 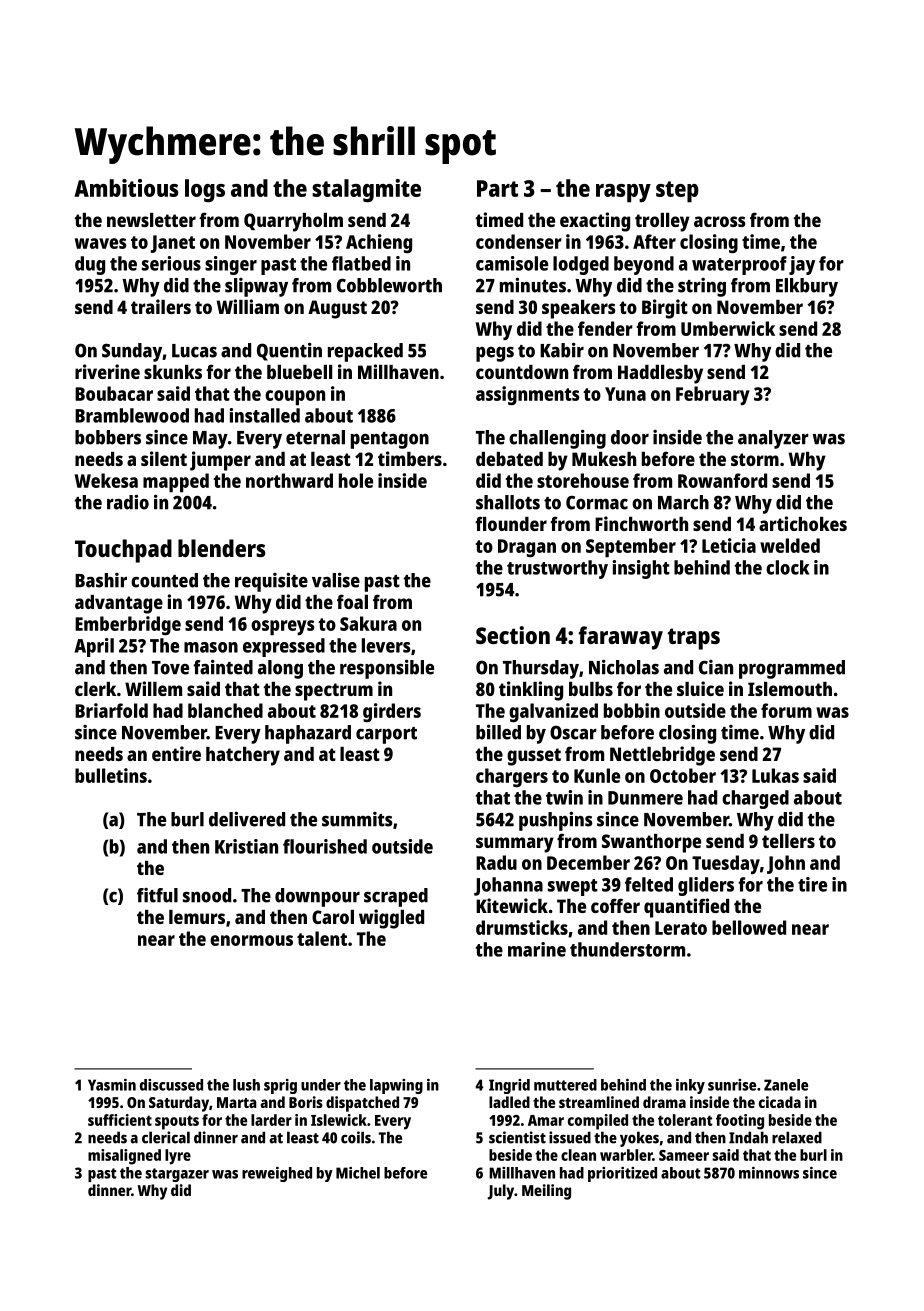 I want to click on Umberwick, so click(x=728, y=328).
